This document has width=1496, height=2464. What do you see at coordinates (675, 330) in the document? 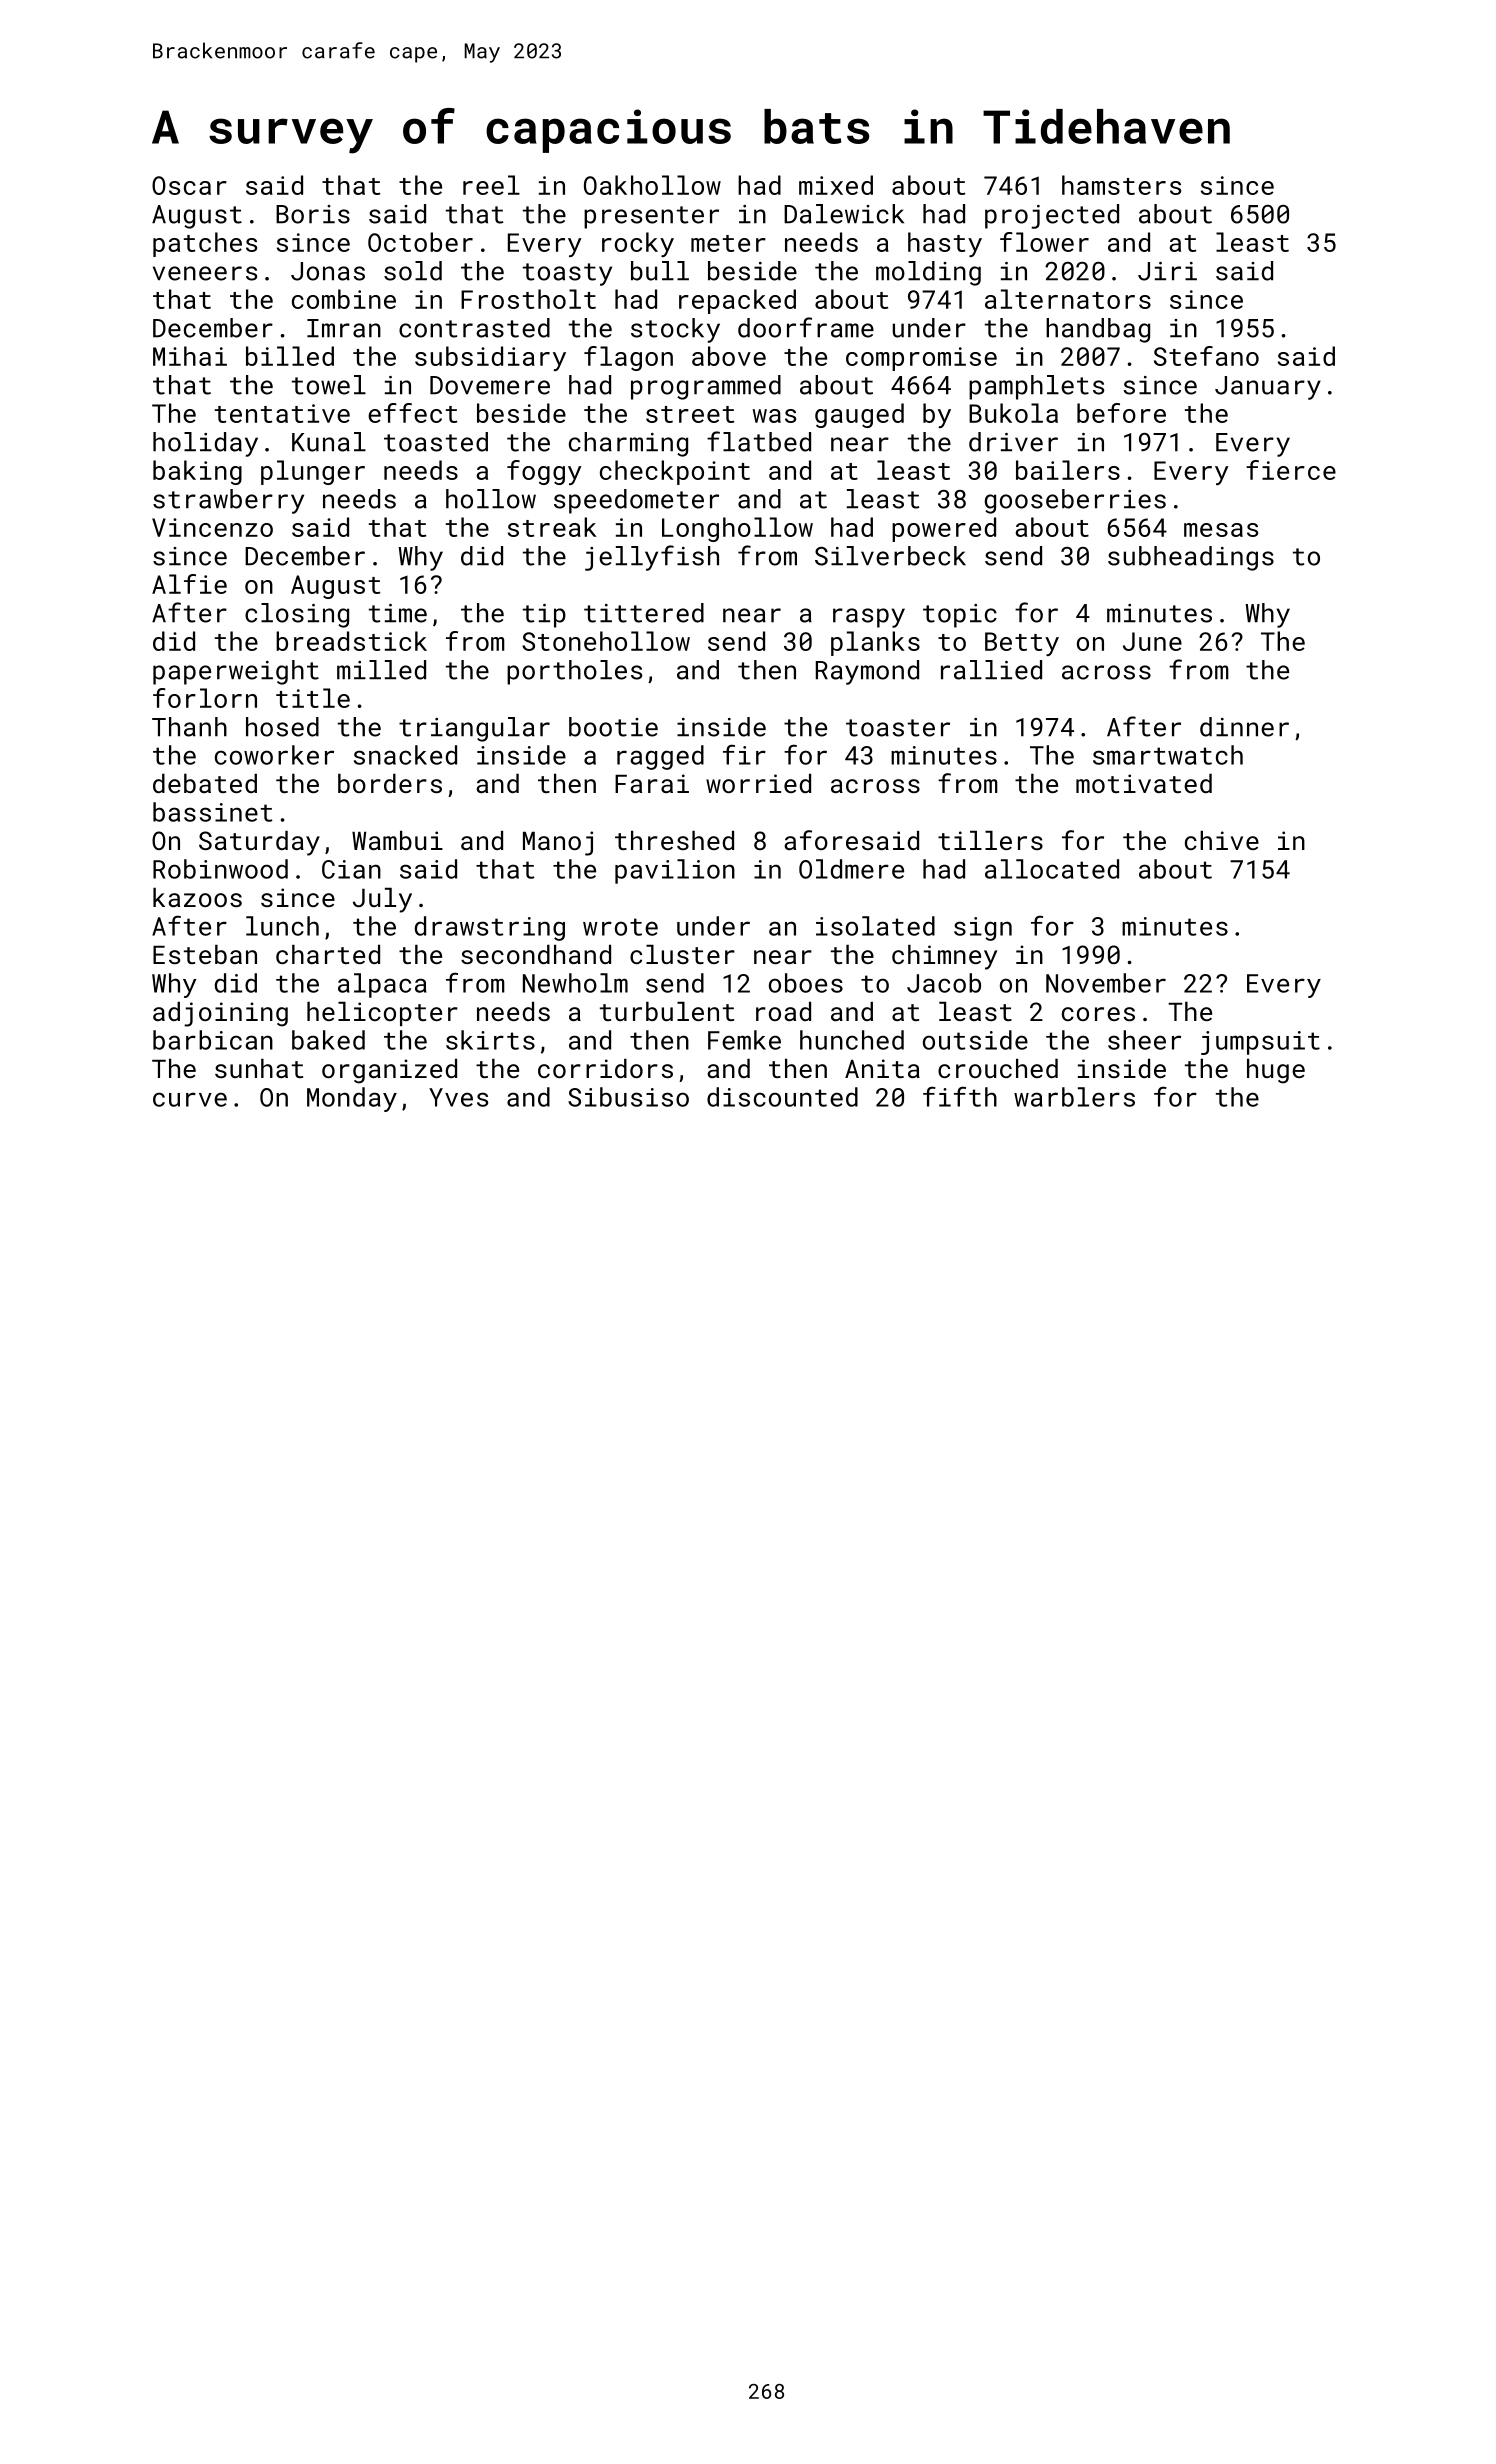
I see `stocky` at bounding box center [675, 330].
